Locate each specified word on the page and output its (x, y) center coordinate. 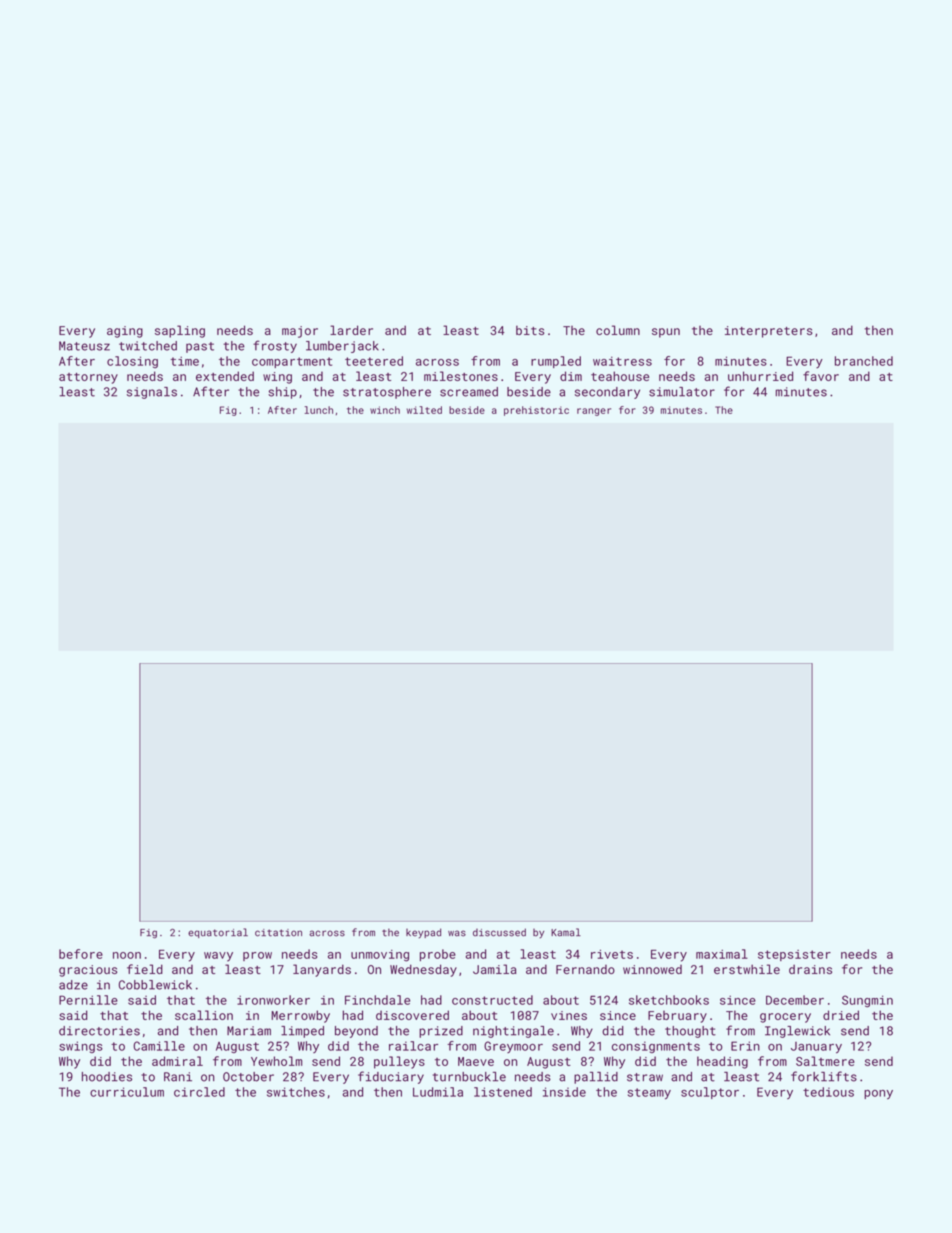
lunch (318, 410)
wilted (424, 410)
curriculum (127, 1092)
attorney (88, 378)
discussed (499, 932)
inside (564, 1092)
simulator (682, 392)
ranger (594, 412)
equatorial (218, 933)
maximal (722, 954)
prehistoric (536, 411)
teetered (374, 361)
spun (666, 333)
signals (152, 393)
